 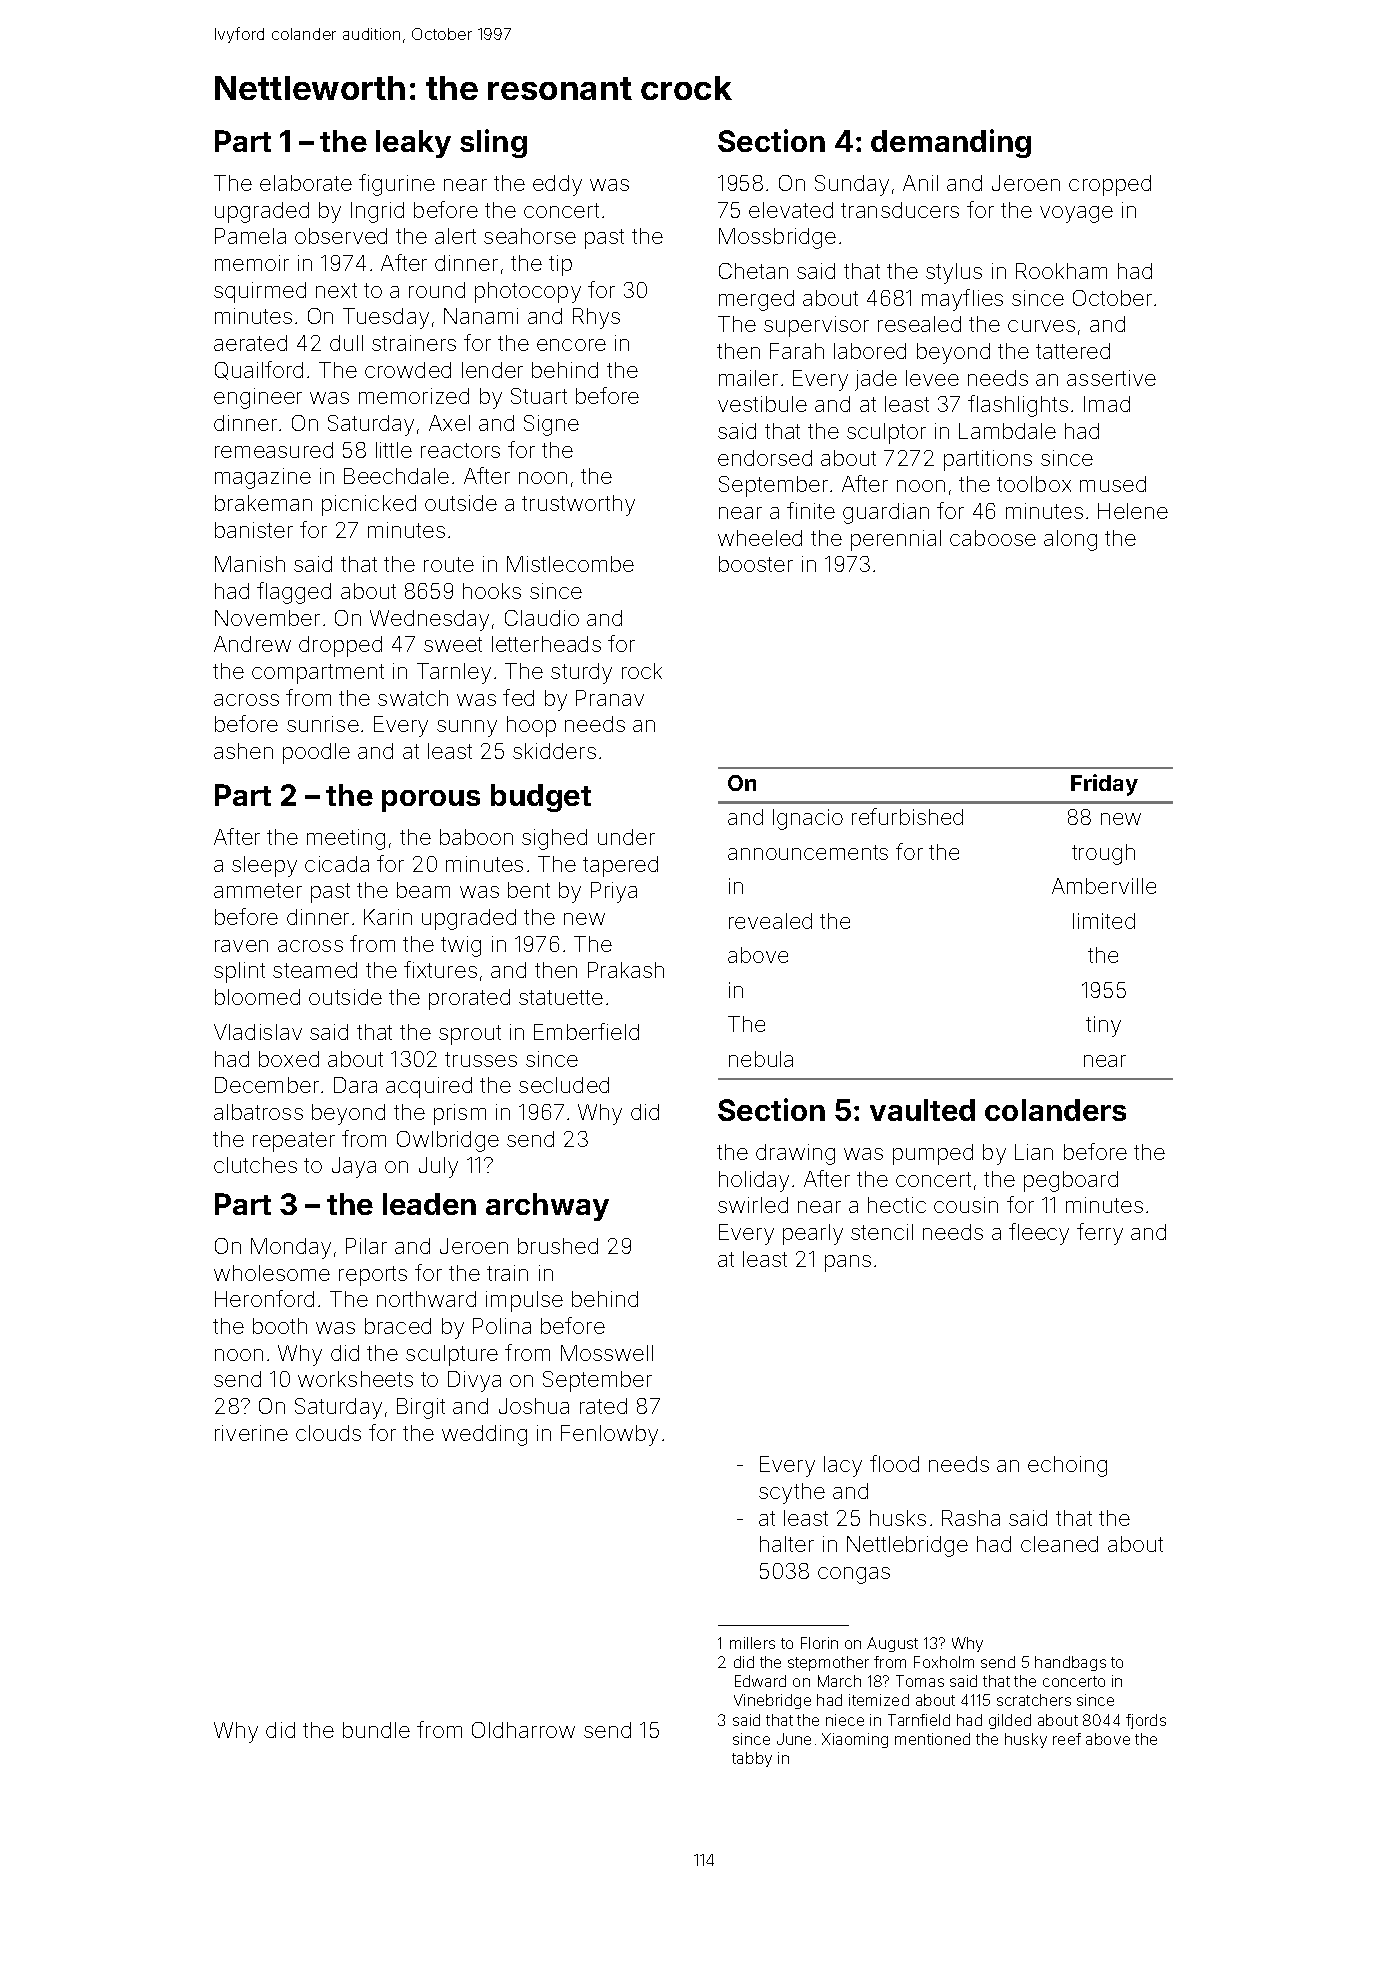 I want to click on reef, so click(x=1067, y=1739).
